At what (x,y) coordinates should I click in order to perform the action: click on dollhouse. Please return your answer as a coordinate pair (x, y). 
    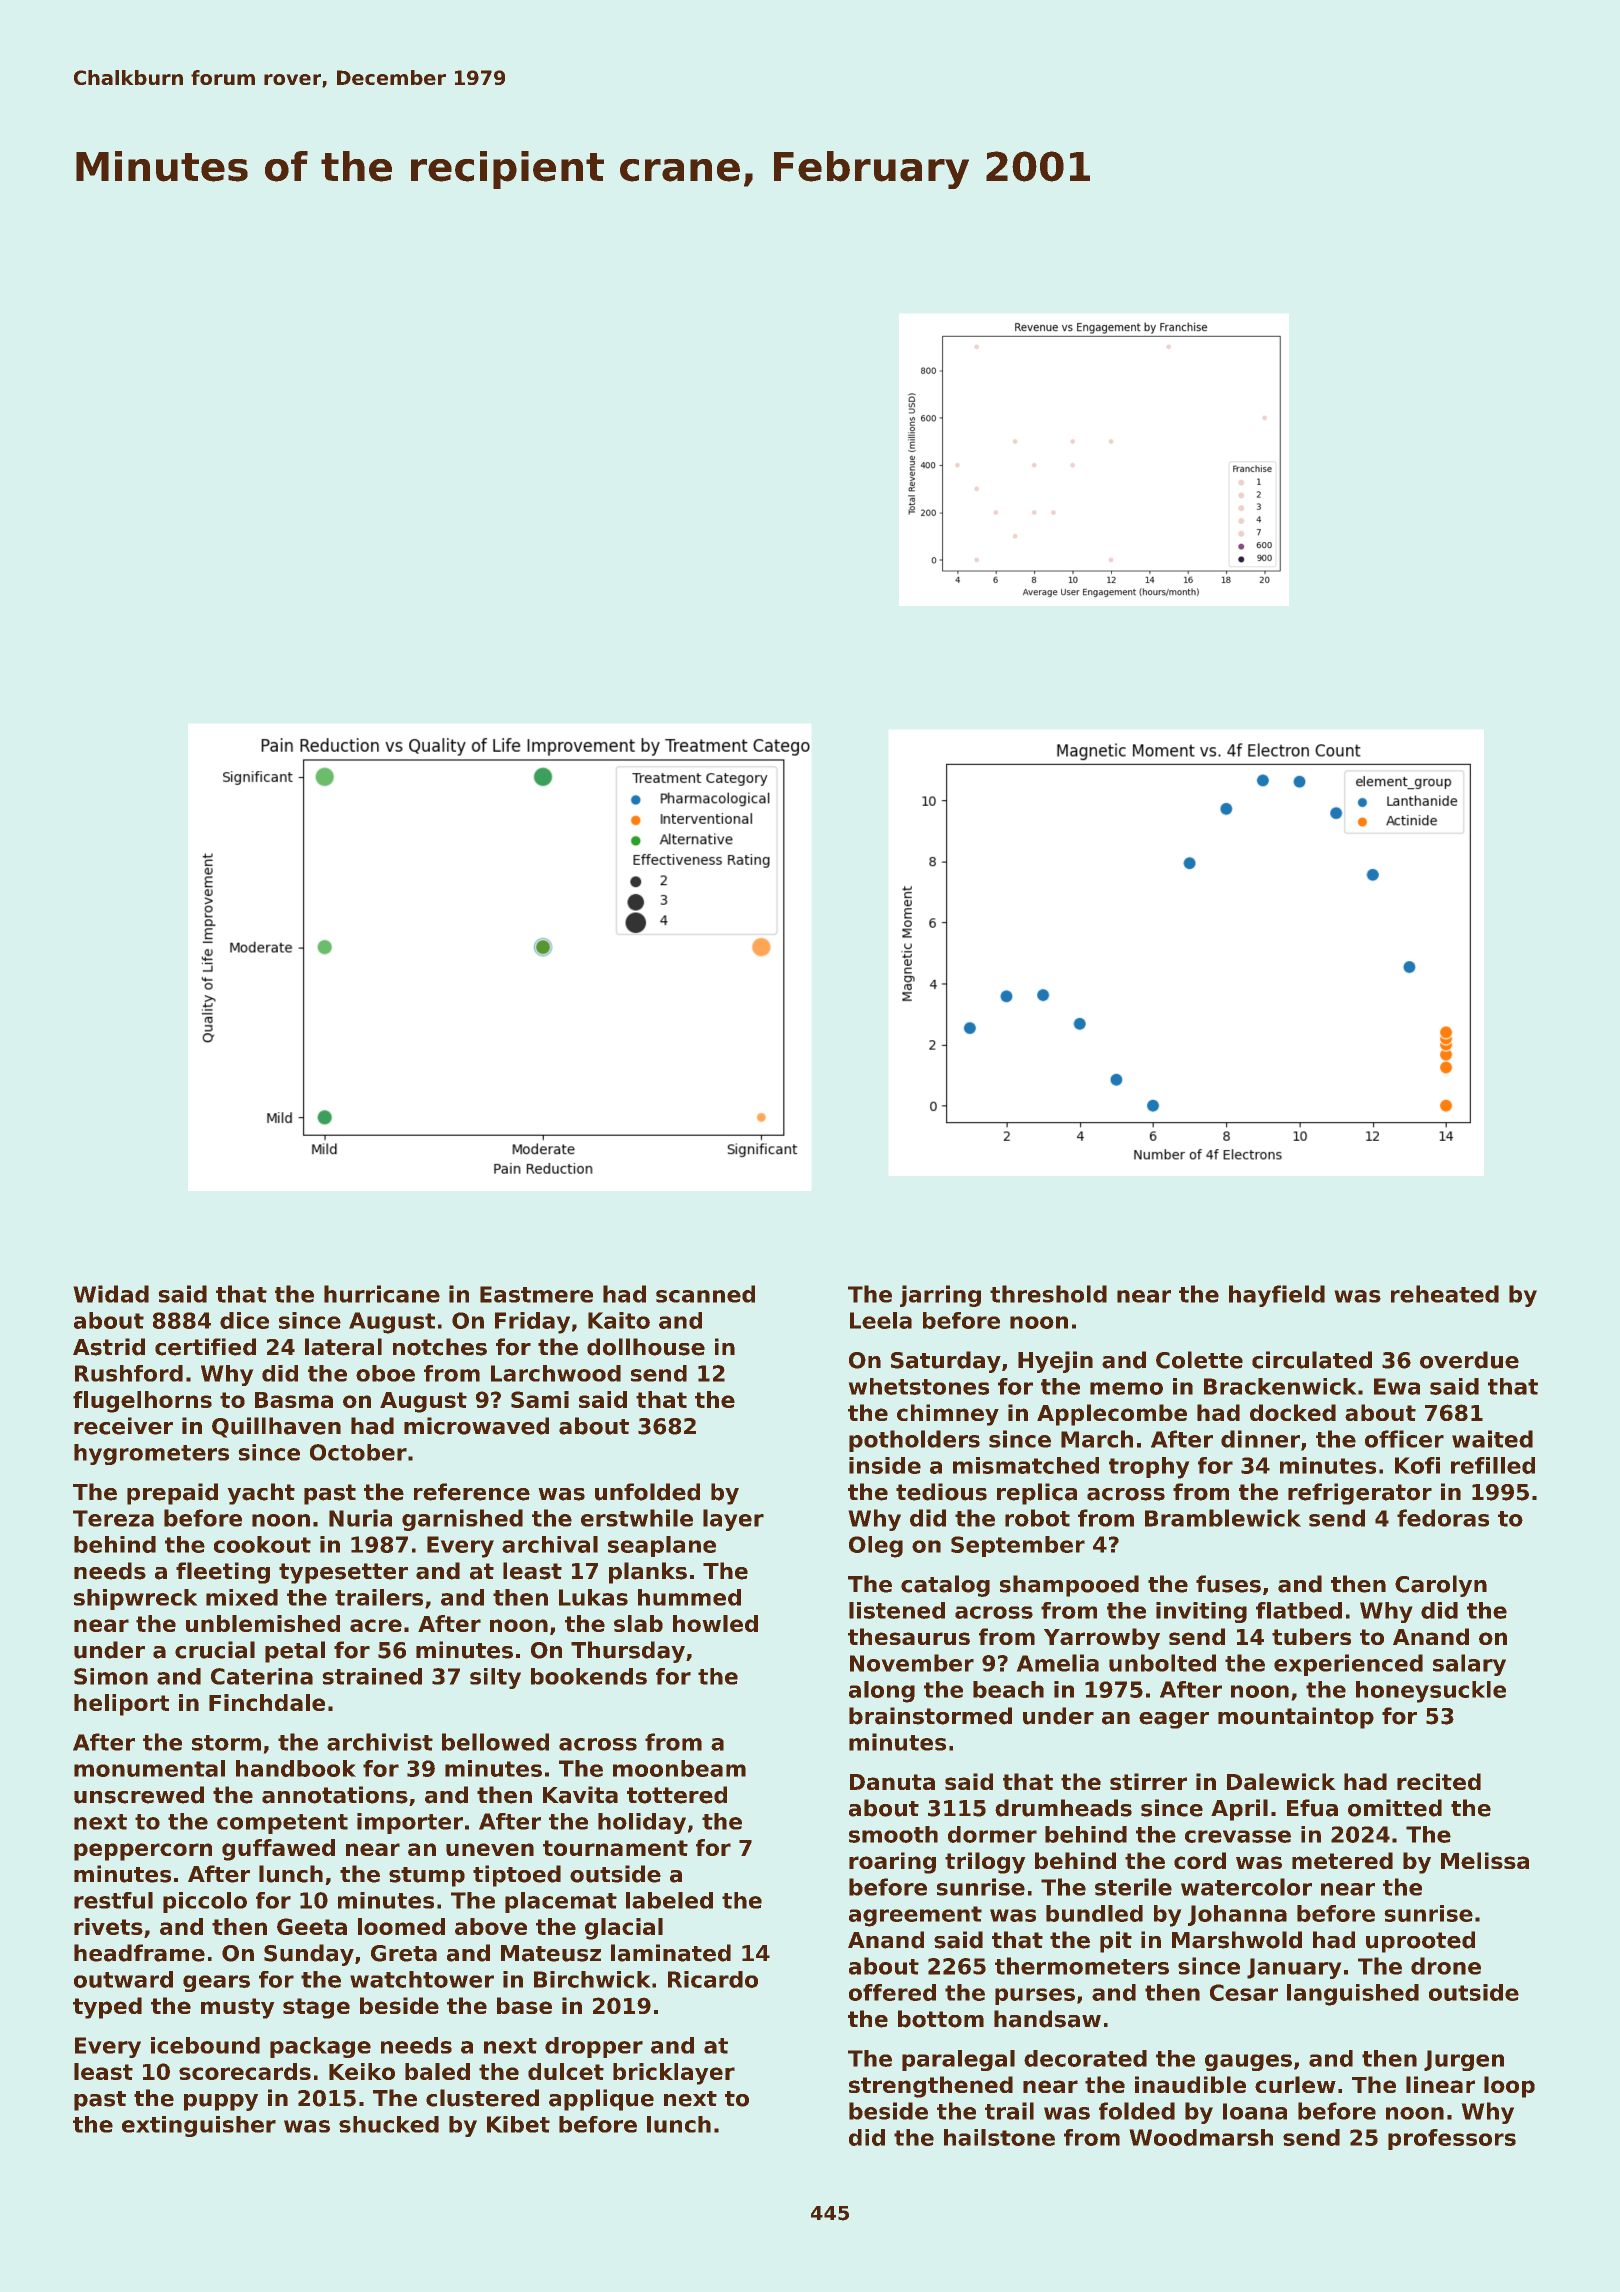
    Looking at the image, I should click on (646, 1347).
